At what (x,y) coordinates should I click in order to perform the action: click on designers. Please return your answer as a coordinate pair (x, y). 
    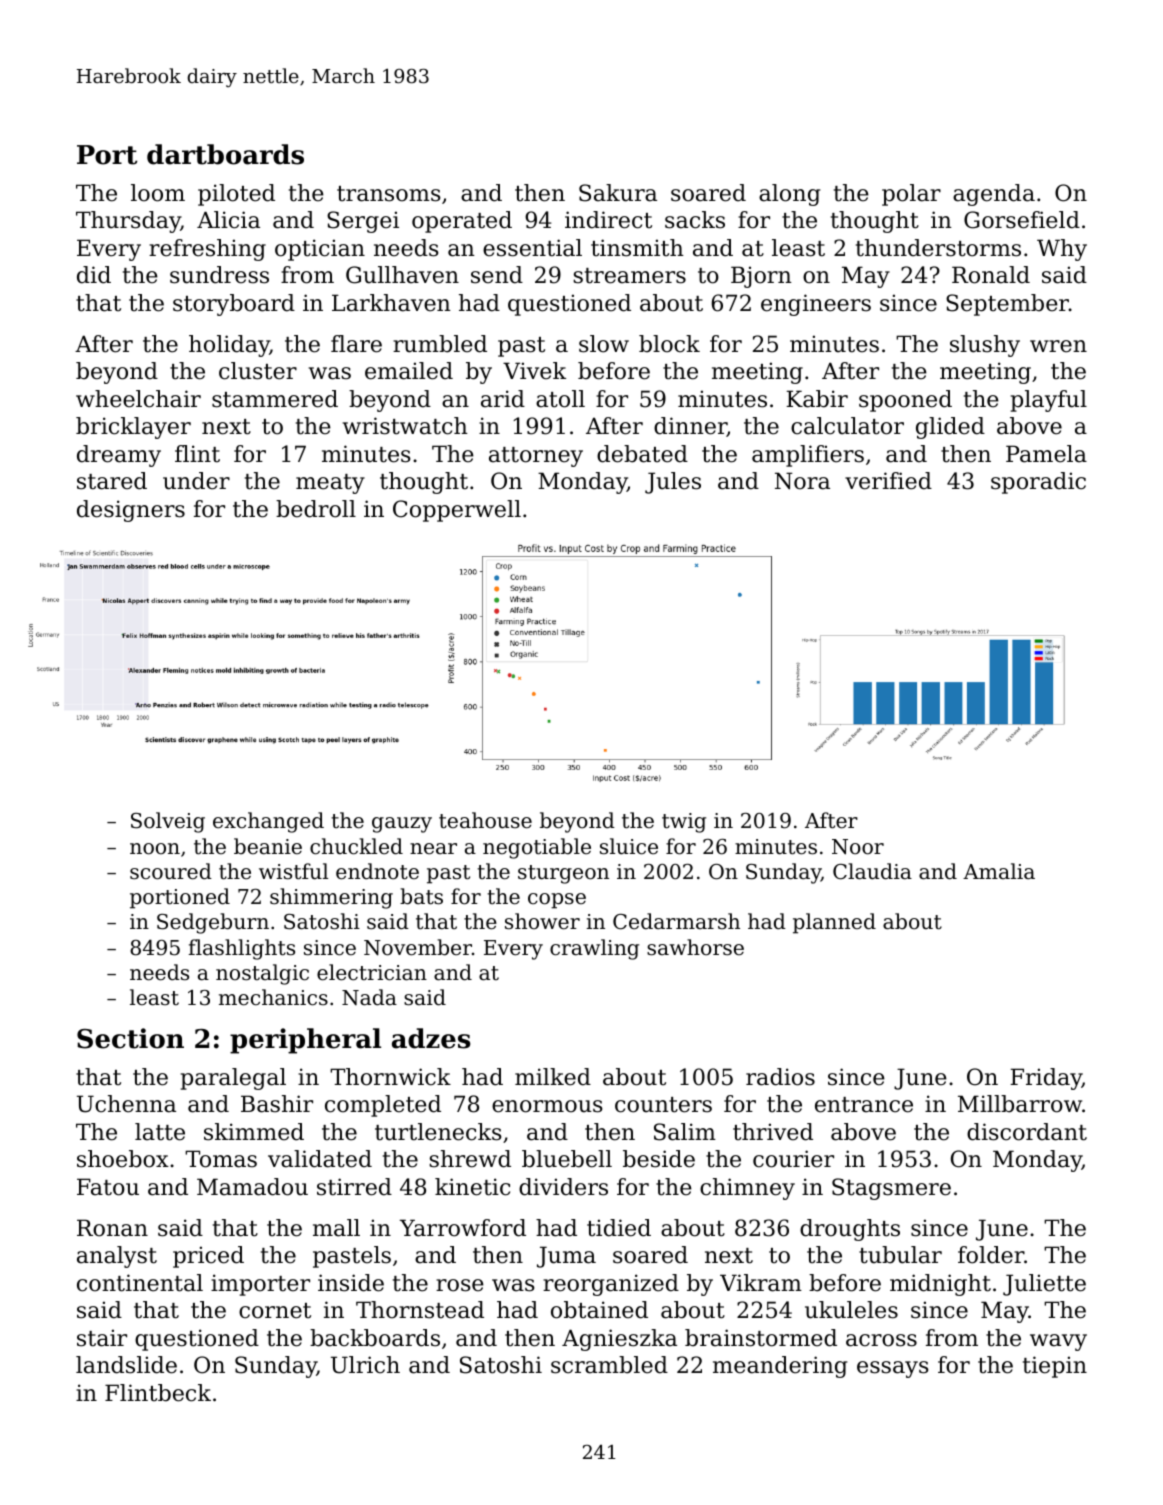
    Looking at the image, I should click on (131, 511).
